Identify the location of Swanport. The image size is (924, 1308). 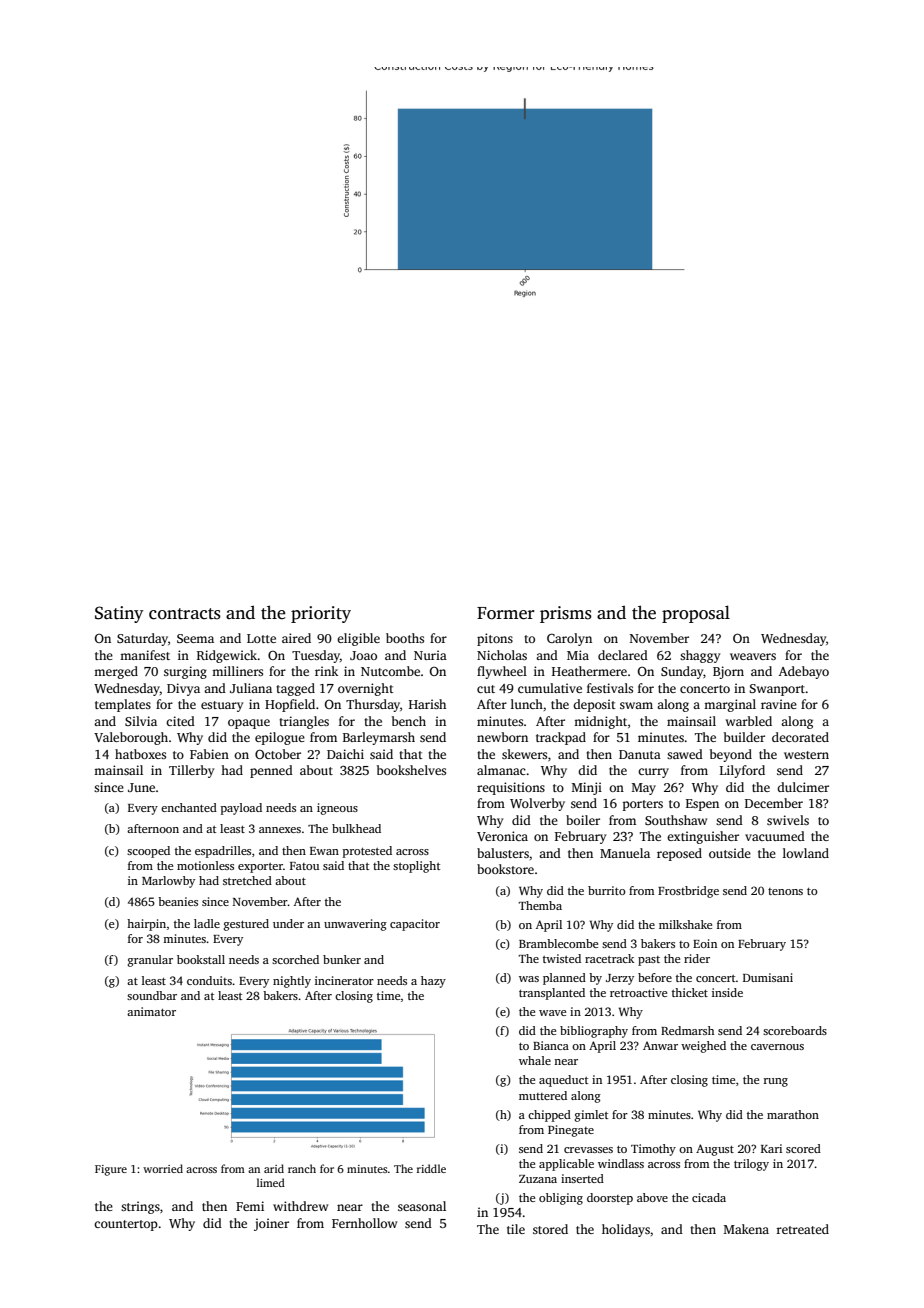
(777, 690).
